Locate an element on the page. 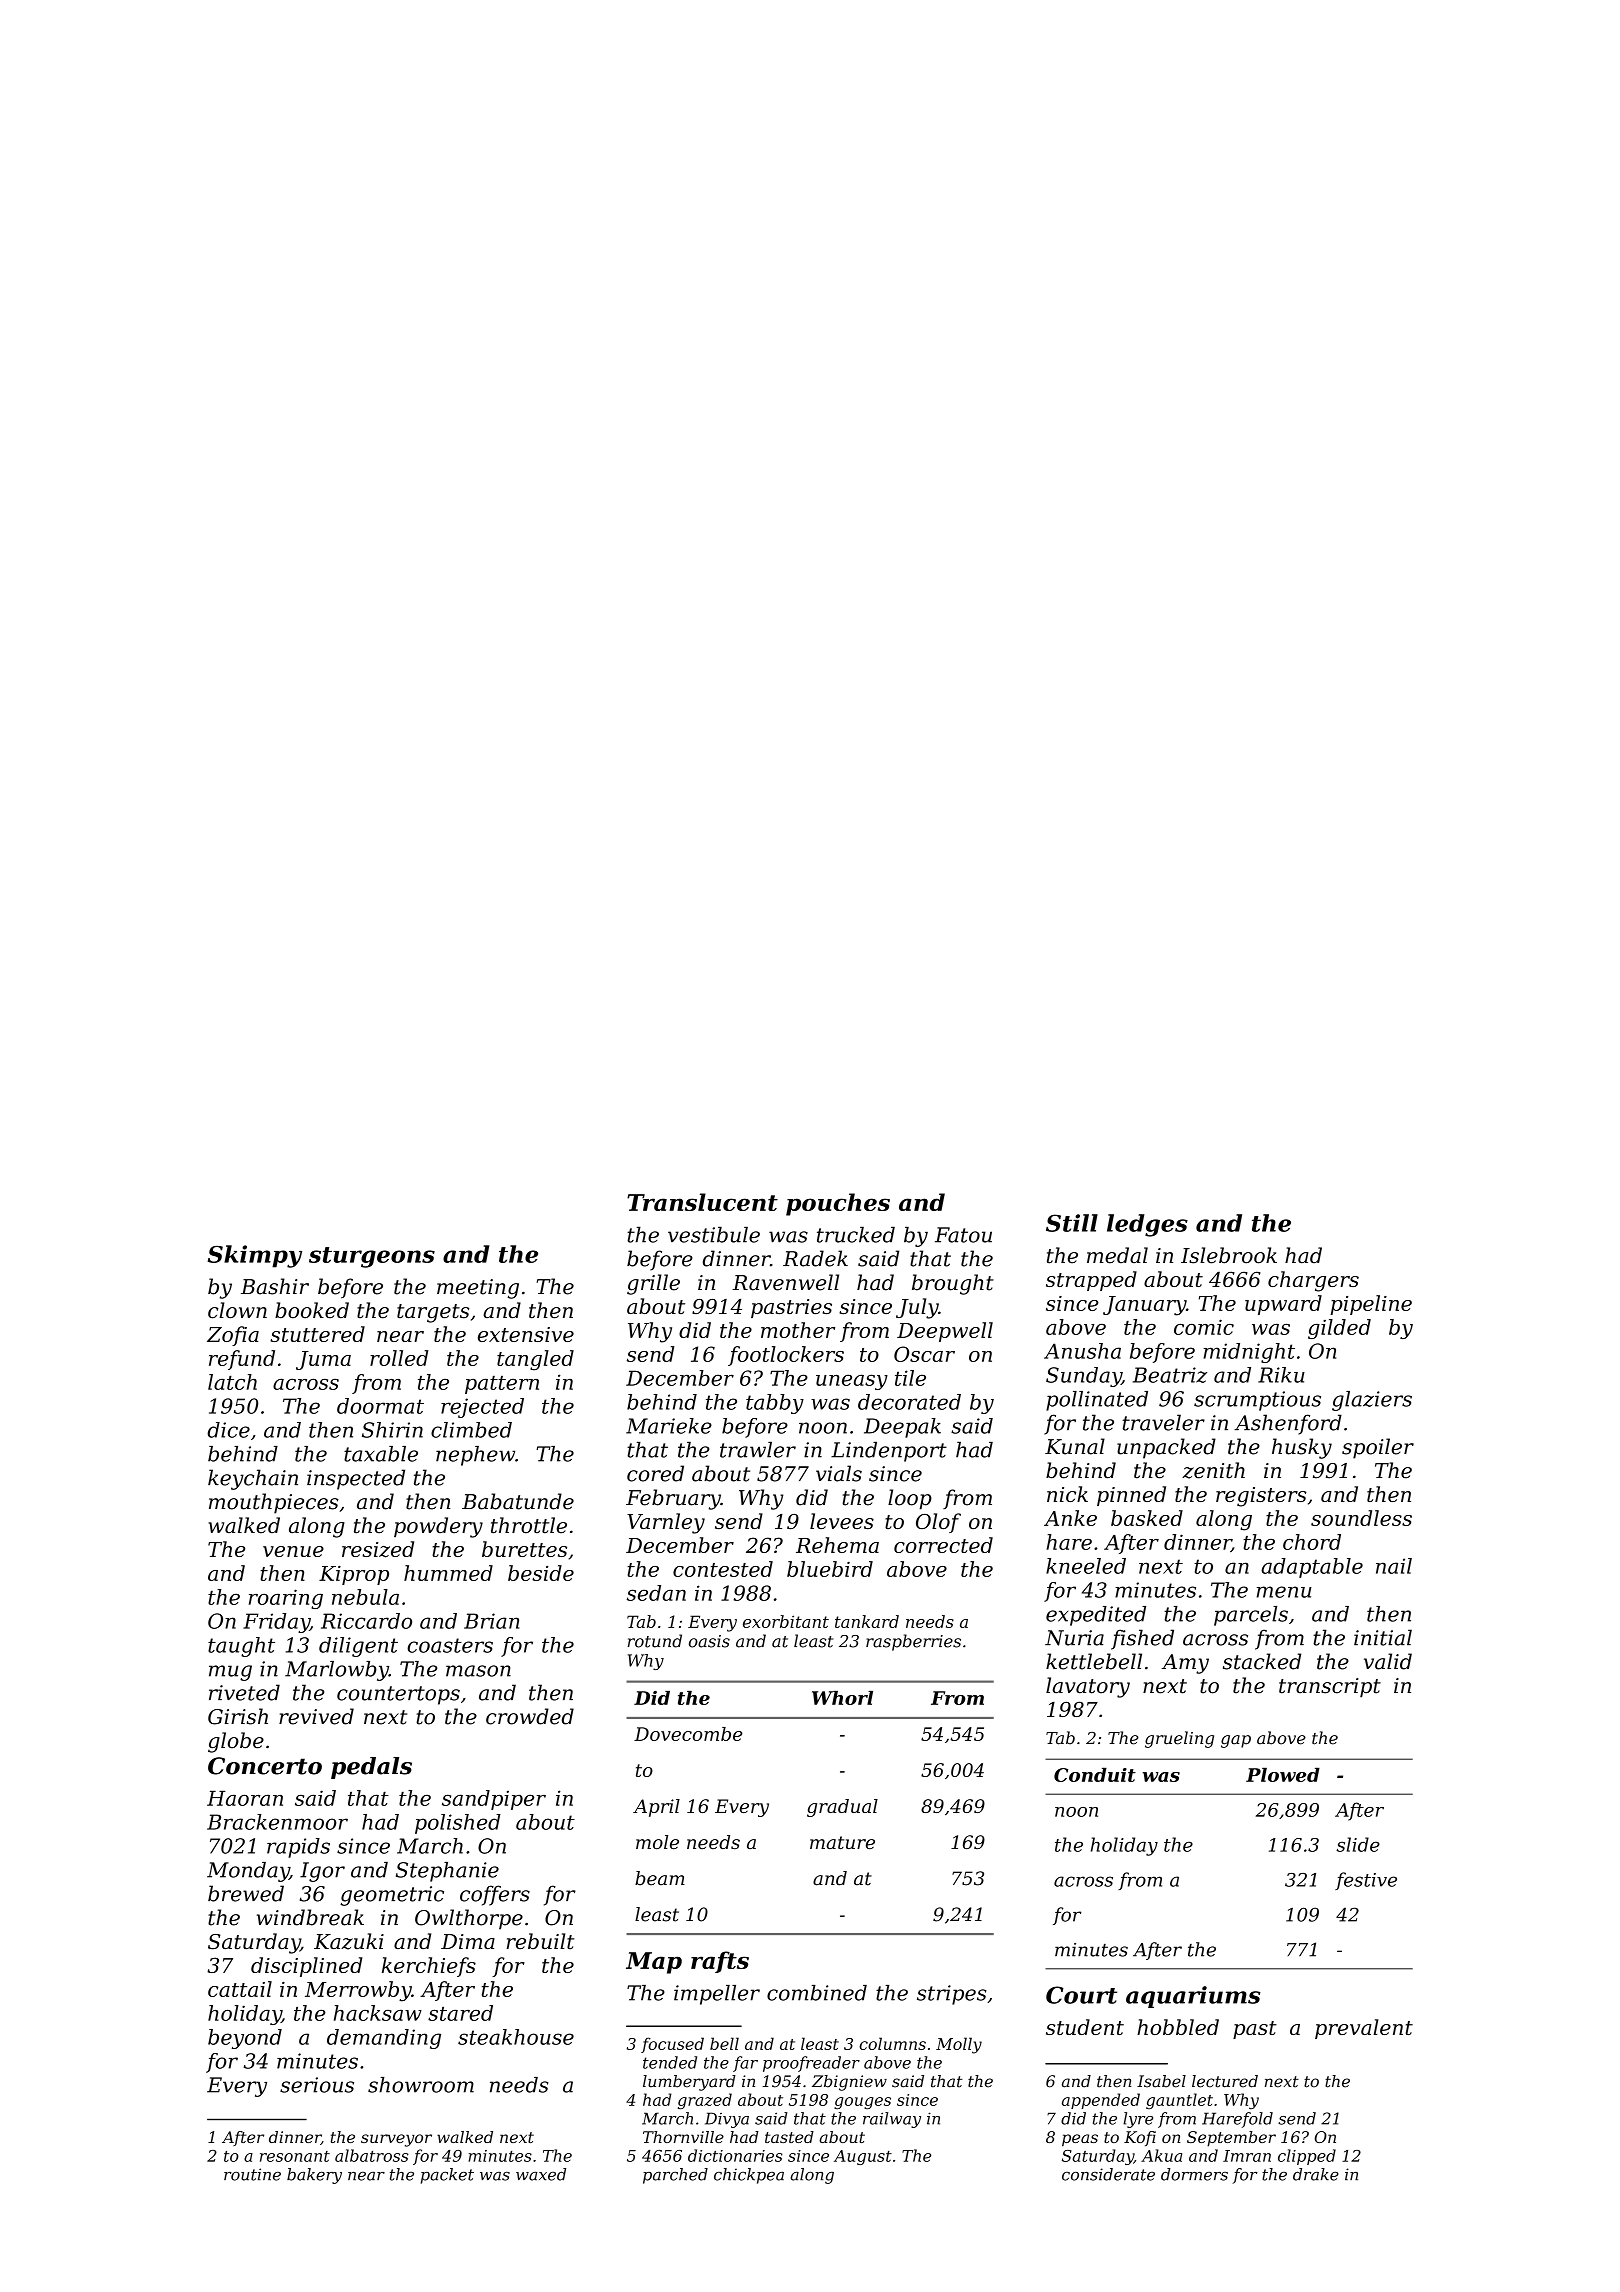  festive is located at coordinates (1366, 1881).
